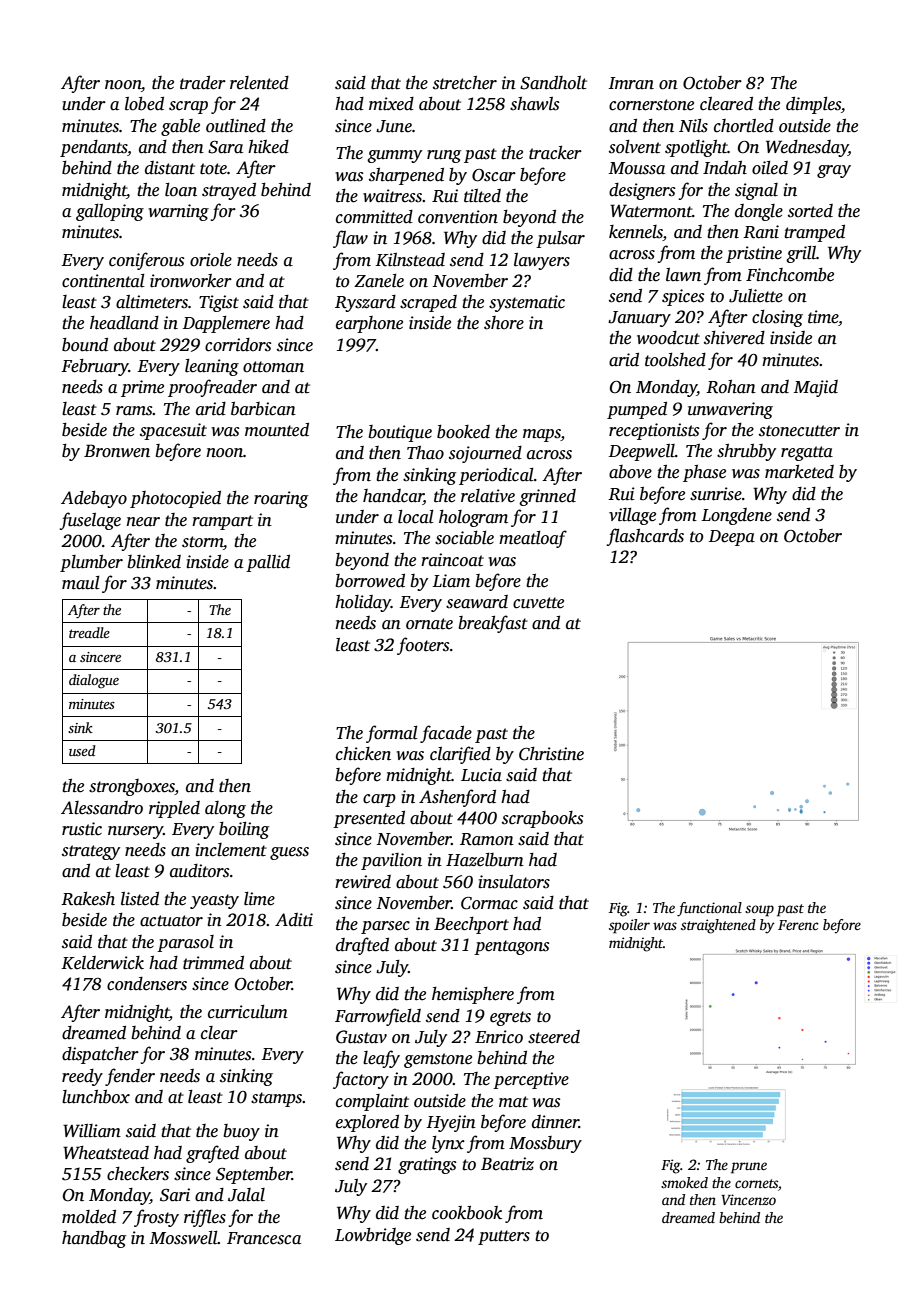  Describe the element at coordinates (759, 911) in the image. I see `soup` at that location.
